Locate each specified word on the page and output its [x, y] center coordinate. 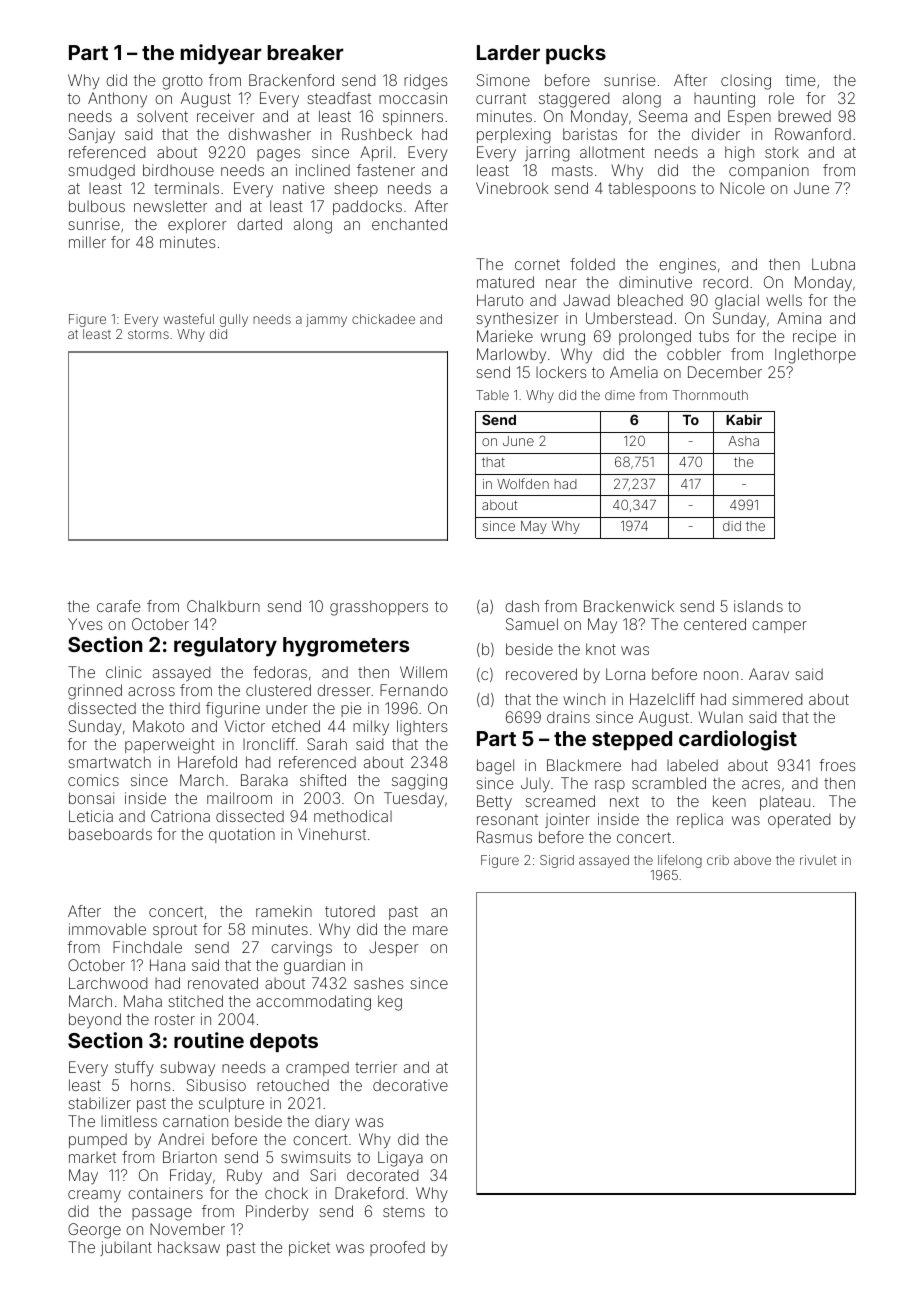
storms [148, 334]
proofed [397, 1248]
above [752, 860]
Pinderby [277, 1213]
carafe [118, 606]
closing [746, 82]
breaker [305, 52]
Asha [743, 441]
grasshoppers [379, 608]
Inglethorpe [815, 356]
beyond [95, 1021]
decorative [410, 1085]
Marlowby [511, 356]
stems [404, 1211]
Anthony [117, 100]
